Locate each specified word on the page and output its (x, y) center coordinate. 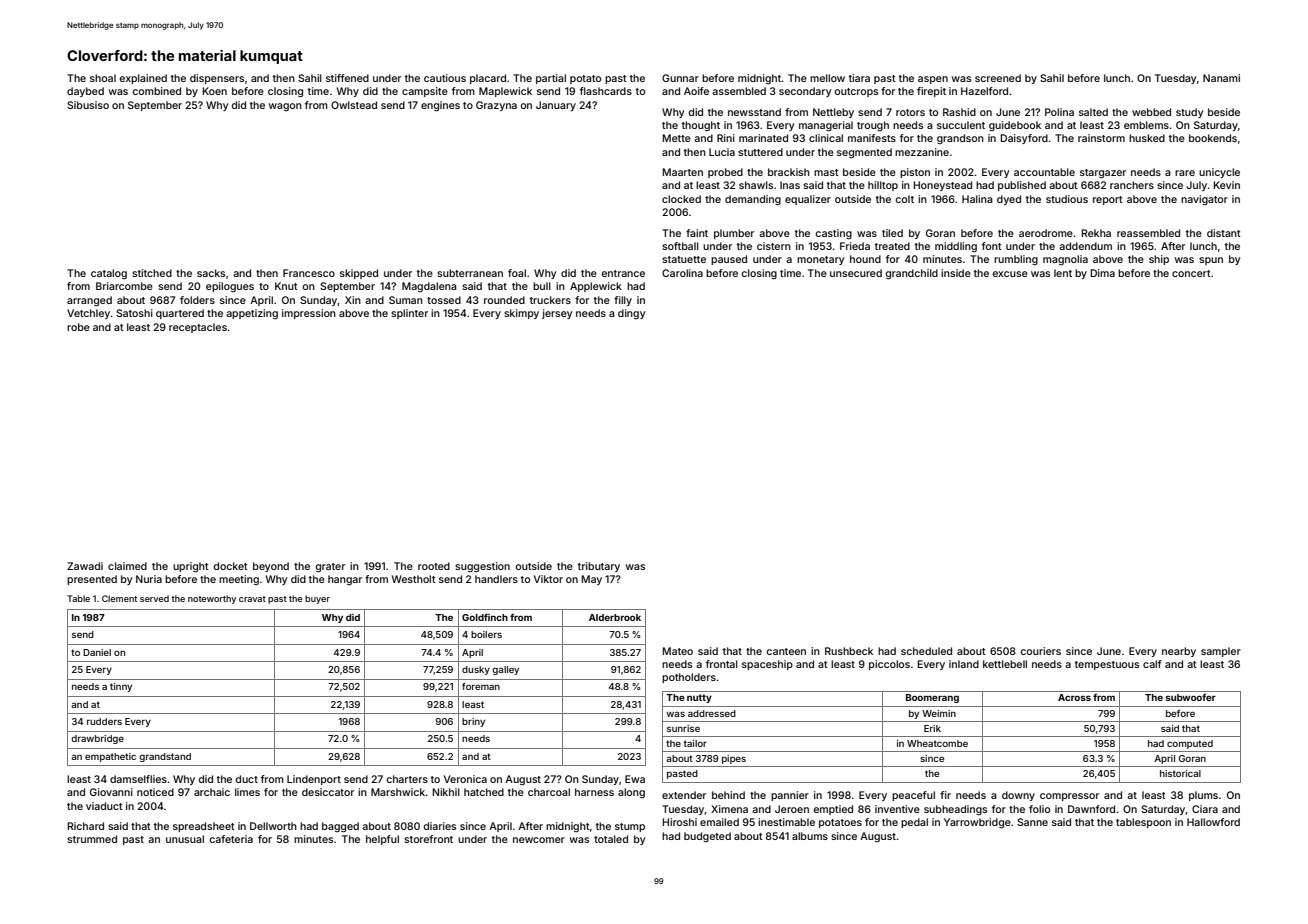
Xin (353, 300)
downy (1018, 796)
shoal (103, 78)
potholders (689, 678)
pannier (790, 796)
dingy (632, 314)
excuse (1010, 274)
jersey (557, 314)
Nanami (1221, 78)
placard (488, 79)
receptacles (198, 328)
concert (1191, 273)
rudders (104, 721)
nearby (1179, 652)
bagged (340, 827)
